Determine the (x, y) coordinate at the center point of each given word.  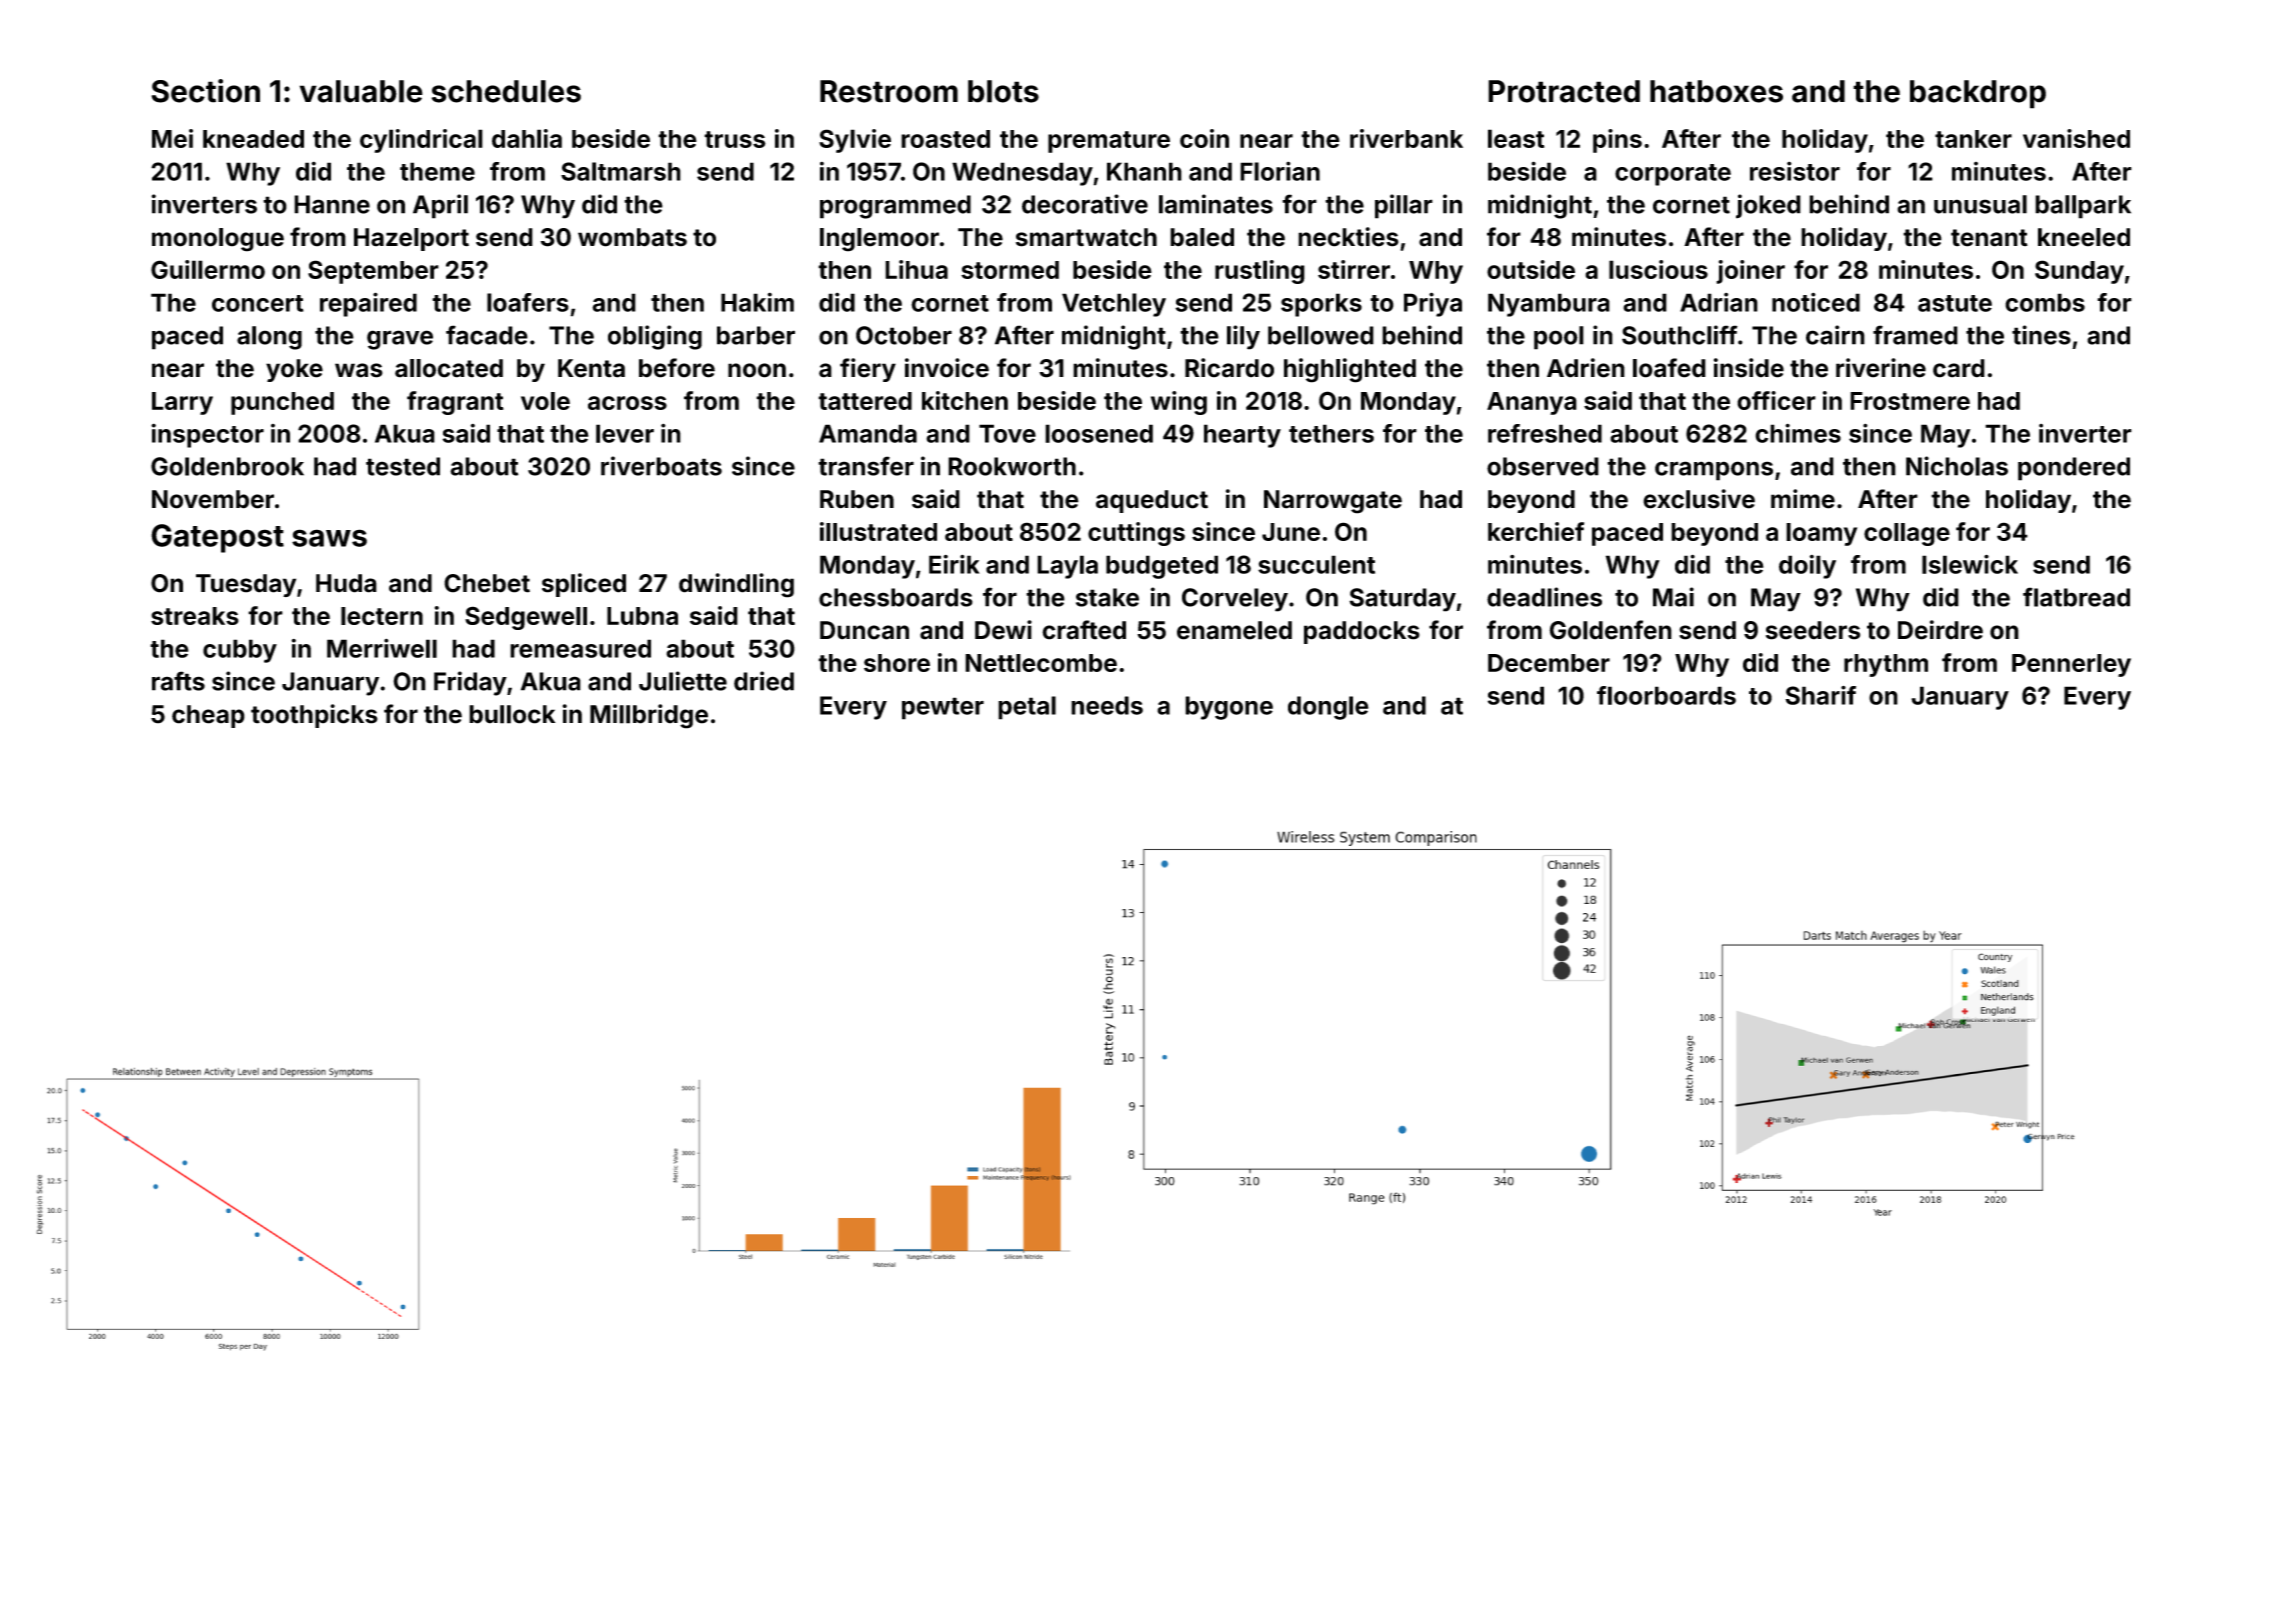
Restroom (889, 91)
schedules (506, 91)
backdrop (1978, 94)
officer (1776, 400)
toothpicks (314, 716)
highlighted (1350, 370)
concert (258, 303)
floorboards (1666, 695)
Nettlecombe (1041, 663)
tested (403, 466)
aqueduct (1152, 501)
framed (1915, 335)
